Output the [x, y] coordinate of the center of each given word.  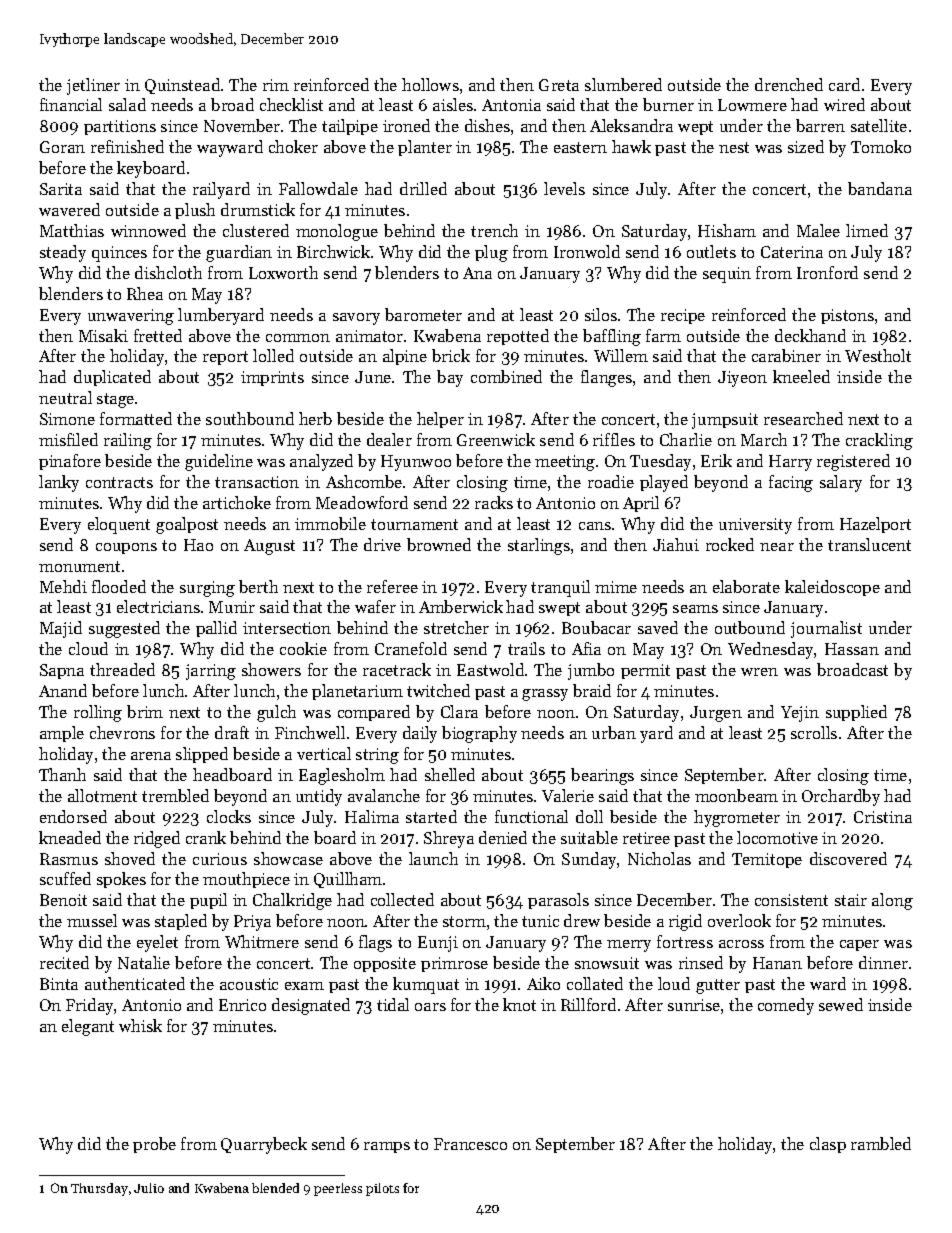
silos [601, 314]
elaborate [746, 586]
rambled [881, 1143]
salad [127, 104]
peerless [338, 1189]
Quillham [348, 880]
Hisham [727, 230]
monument [79, 566]
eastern [580, 147]
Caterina [792, 252]
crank [206, 837]
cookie [303, 648]
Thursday [99, 1189]
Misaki [103, 335]
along [892, 901]
